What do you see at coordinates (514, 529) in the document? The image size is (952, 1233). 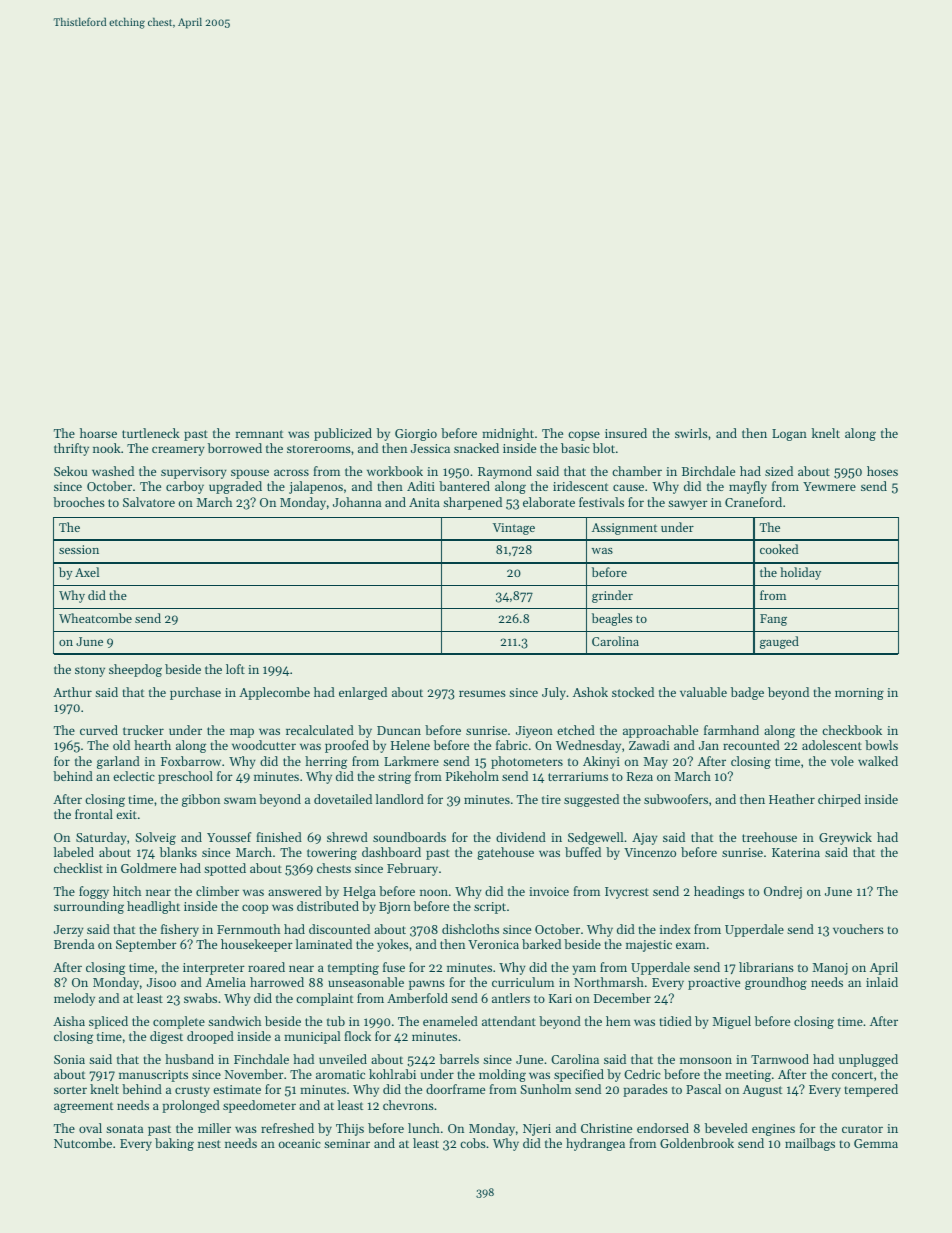 I see `Vintage` at bounding box center [514, 529].
